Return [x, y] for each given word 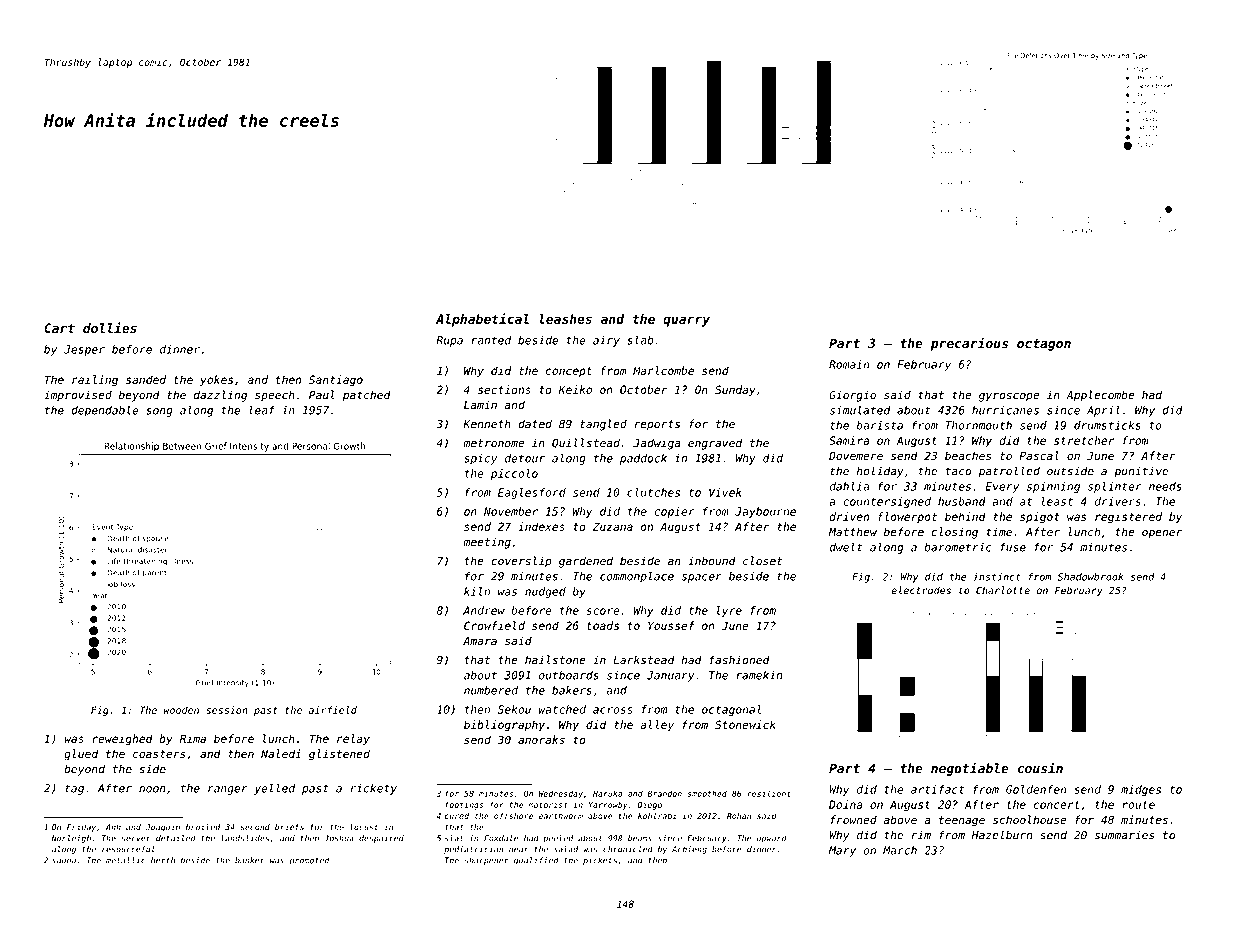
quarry [686, 321]
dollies [110, 327]
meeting [487, 543]
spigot [1040, 518]
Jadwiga [657, 444]
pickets [600, 861]
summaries [1125, 835]
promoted [309, 861]
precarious [969, 344]
